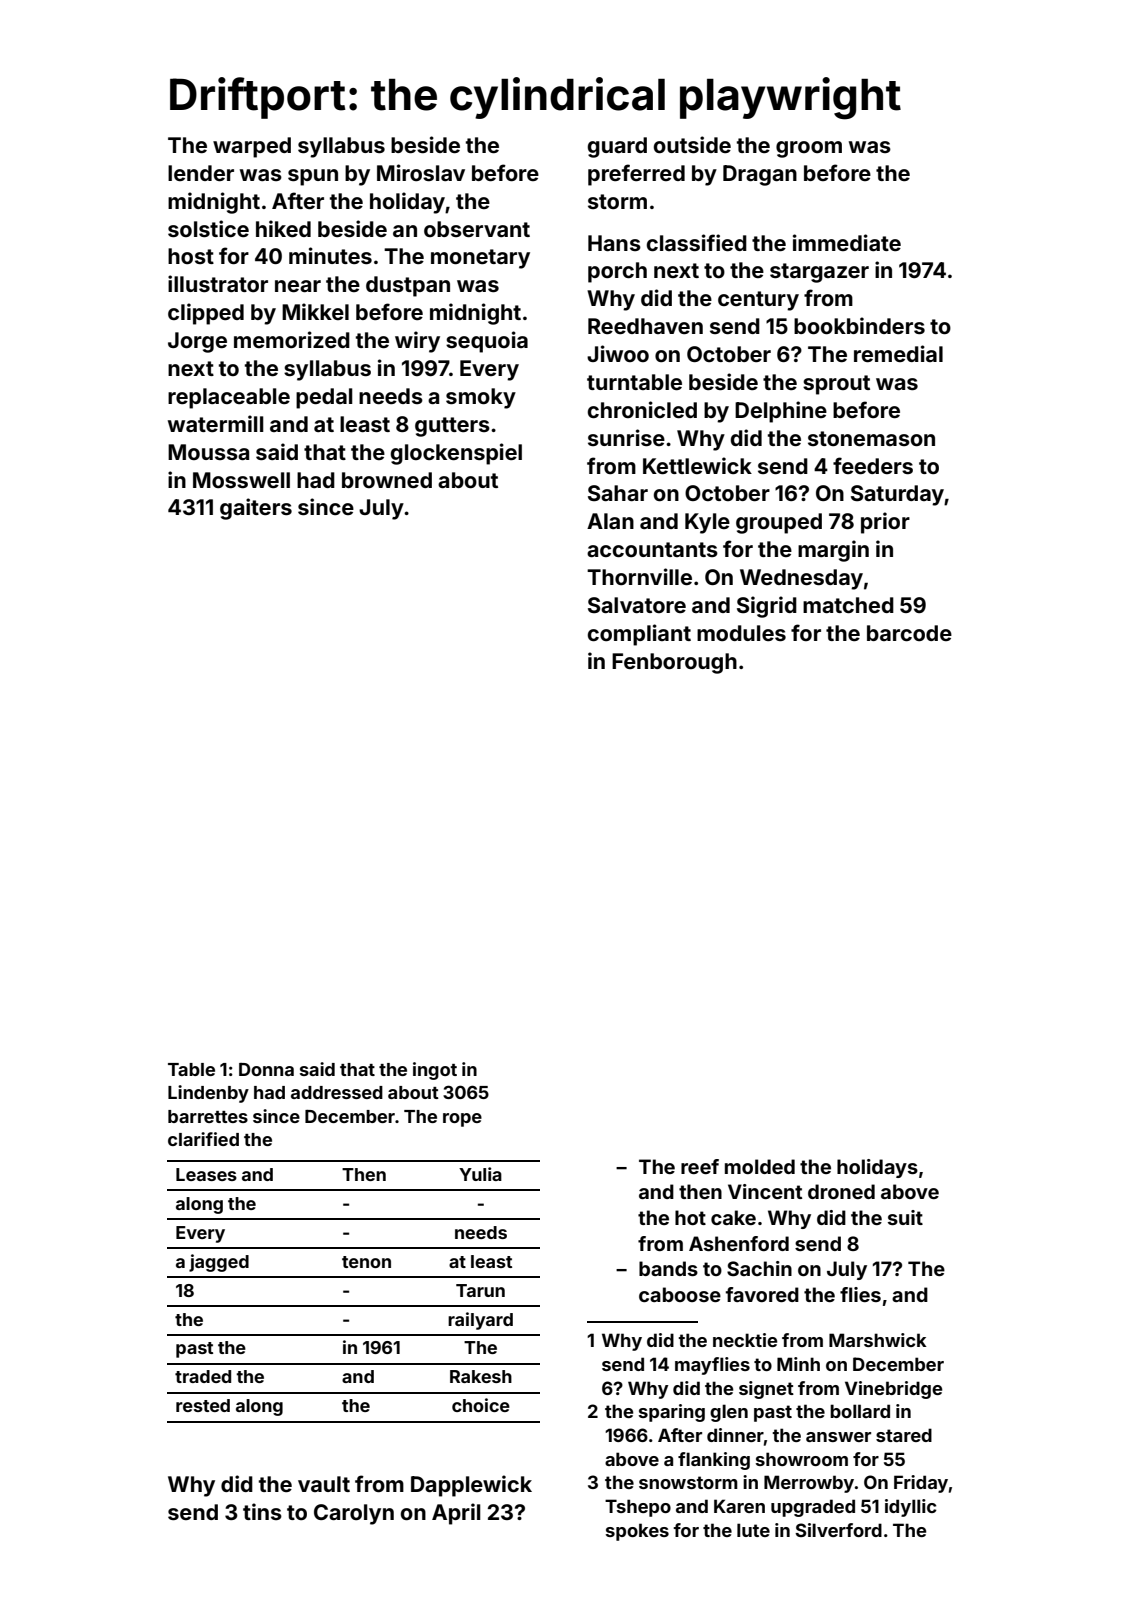 This page has height=1600, width=1127. I want to click on spun, so click(313, 177).
